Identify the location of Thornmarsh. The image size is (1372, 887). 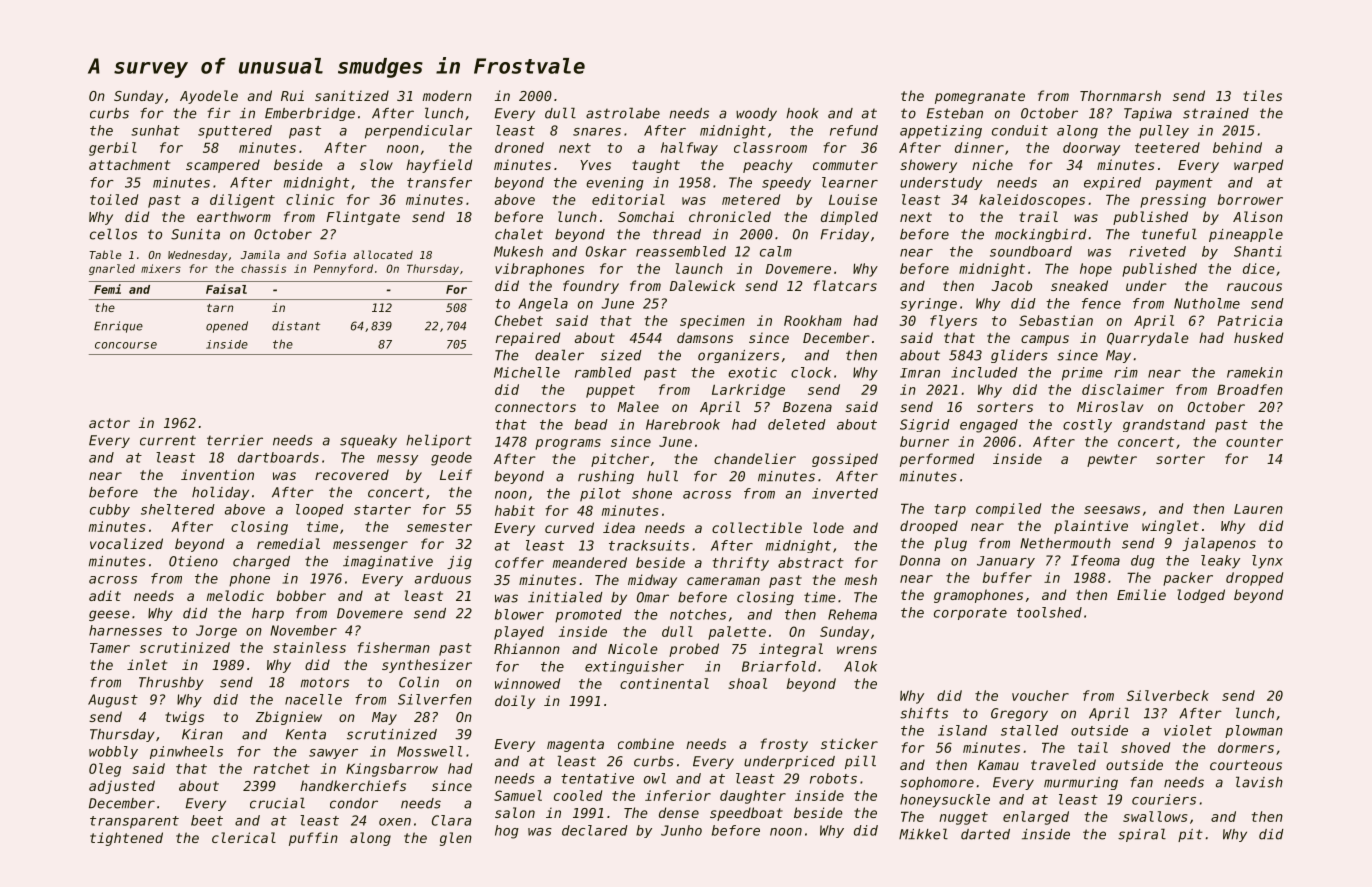
(1120, 95).
